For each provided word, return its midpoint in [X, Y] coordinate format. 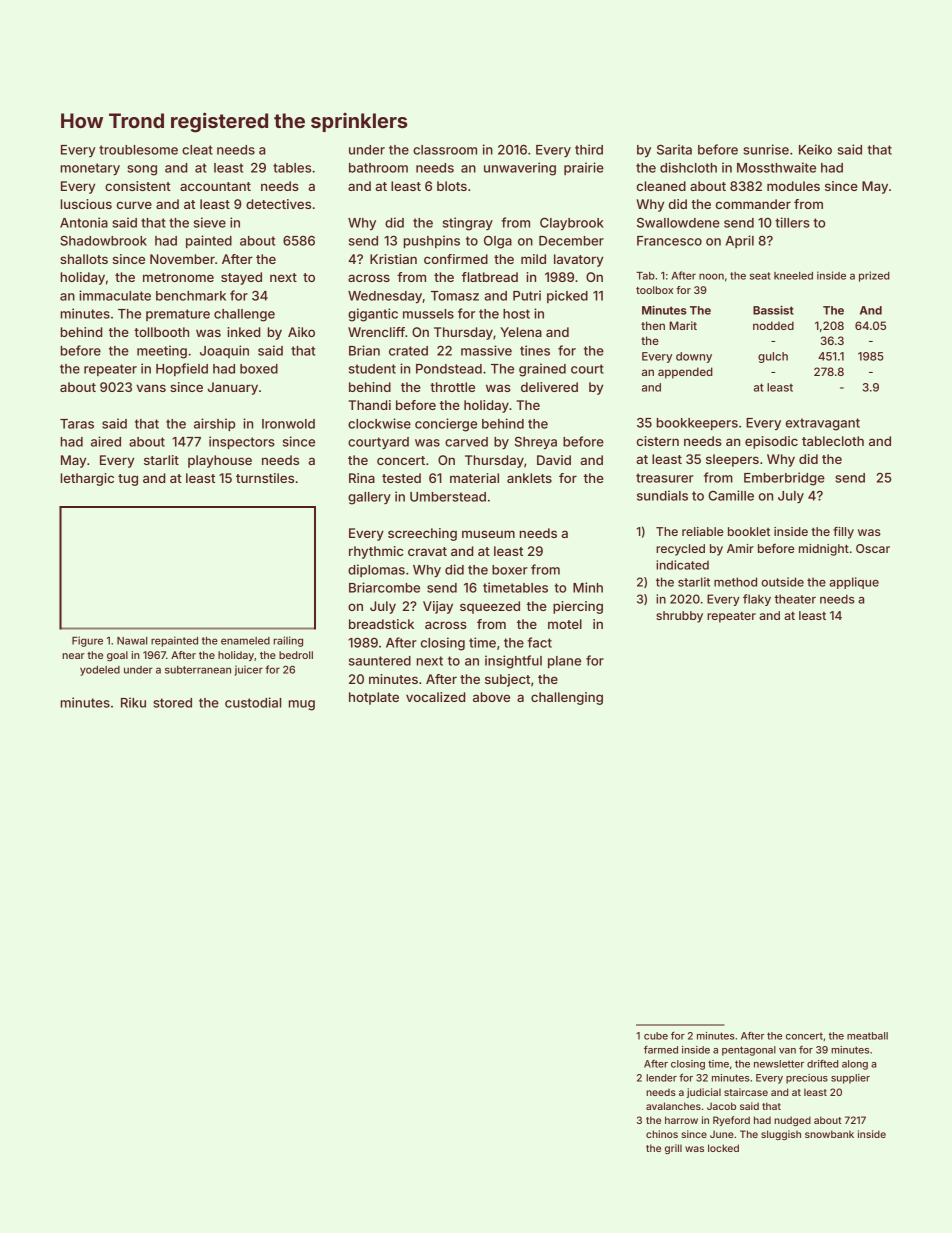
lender [661, 1078]
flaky [757, 600]
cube [656, 1036]
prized [874, 276]
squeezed [490, 607]
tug [128, 480]
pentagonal [749, 1051]
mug [302, 705]
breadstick [381, 624]
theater [795, 599]
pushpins [432, 241]
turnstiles [265, 478]
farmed [661, 1050]
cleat [197, 150]
